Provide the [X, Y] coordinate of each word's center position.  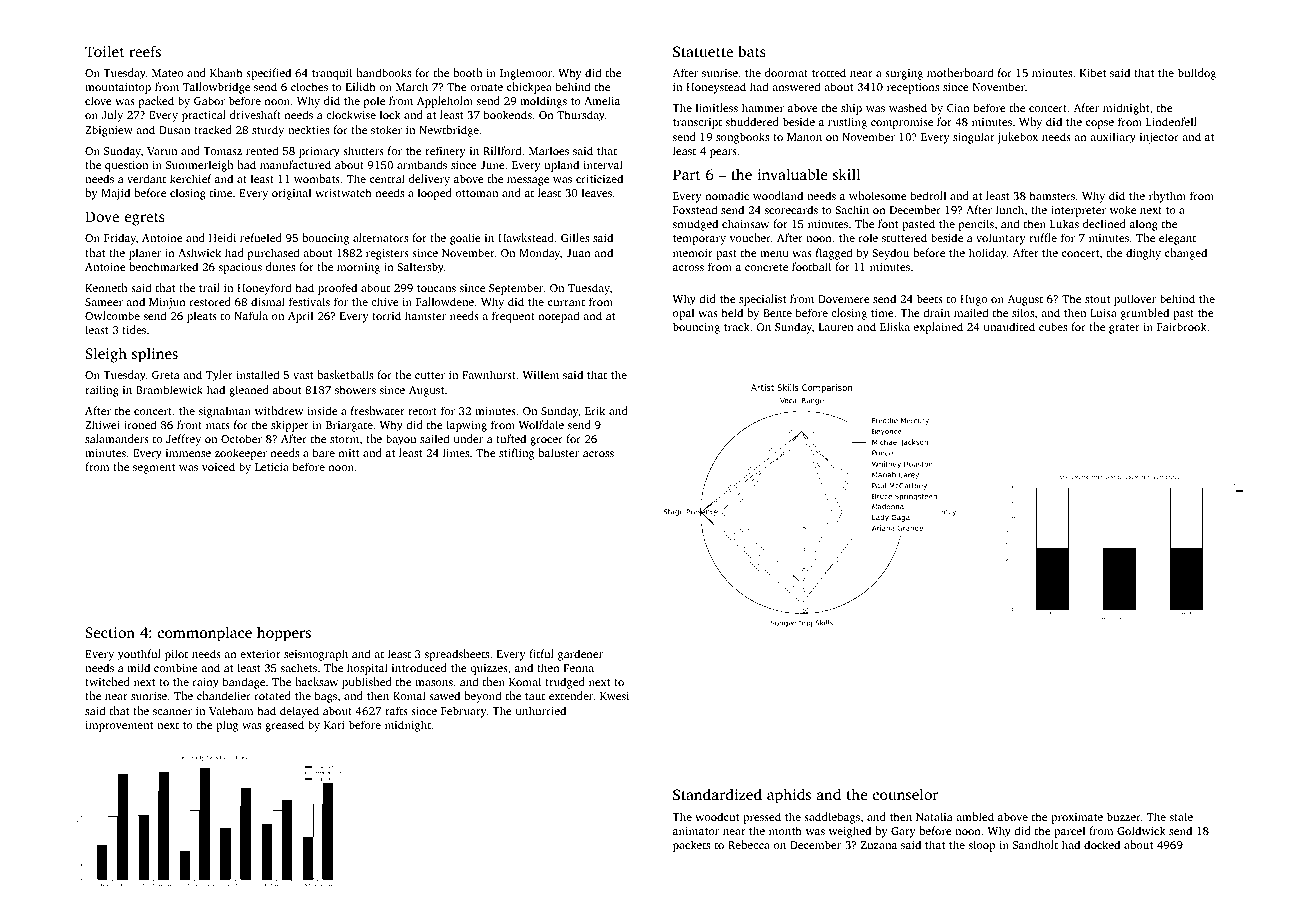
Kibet [1093, 72]
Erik [595, 410]
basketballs [345, 374]
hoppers [284, 634]
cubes [1053, 326]
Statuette [703, 51]
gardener [580, 655]
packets [691, 846]
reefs [145, 51]
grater [1124, 329]
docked [1102, 844]
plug [227, 726]
